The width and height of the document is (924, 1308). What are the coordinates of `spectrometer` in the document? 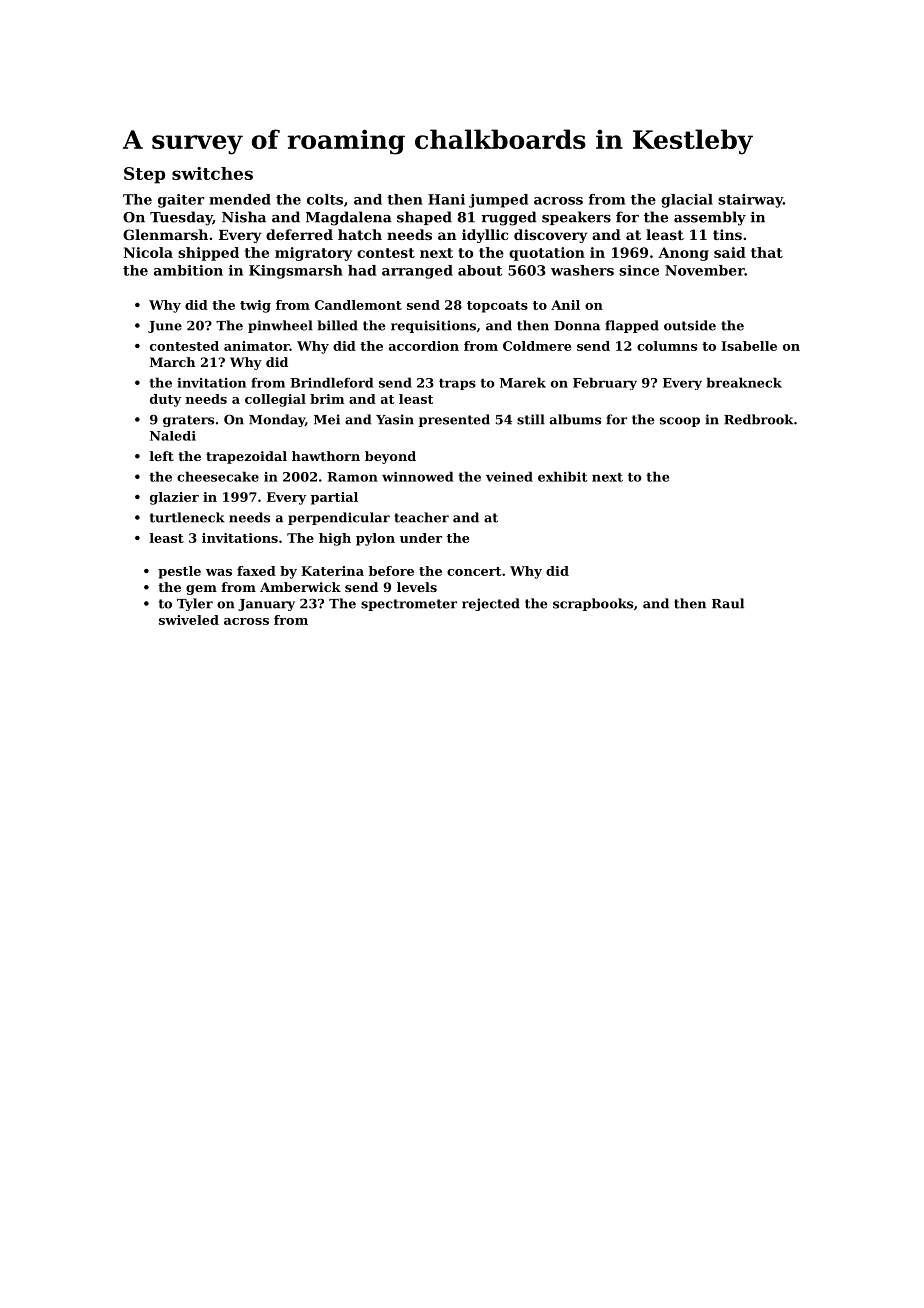 It's located at (409, 605).
